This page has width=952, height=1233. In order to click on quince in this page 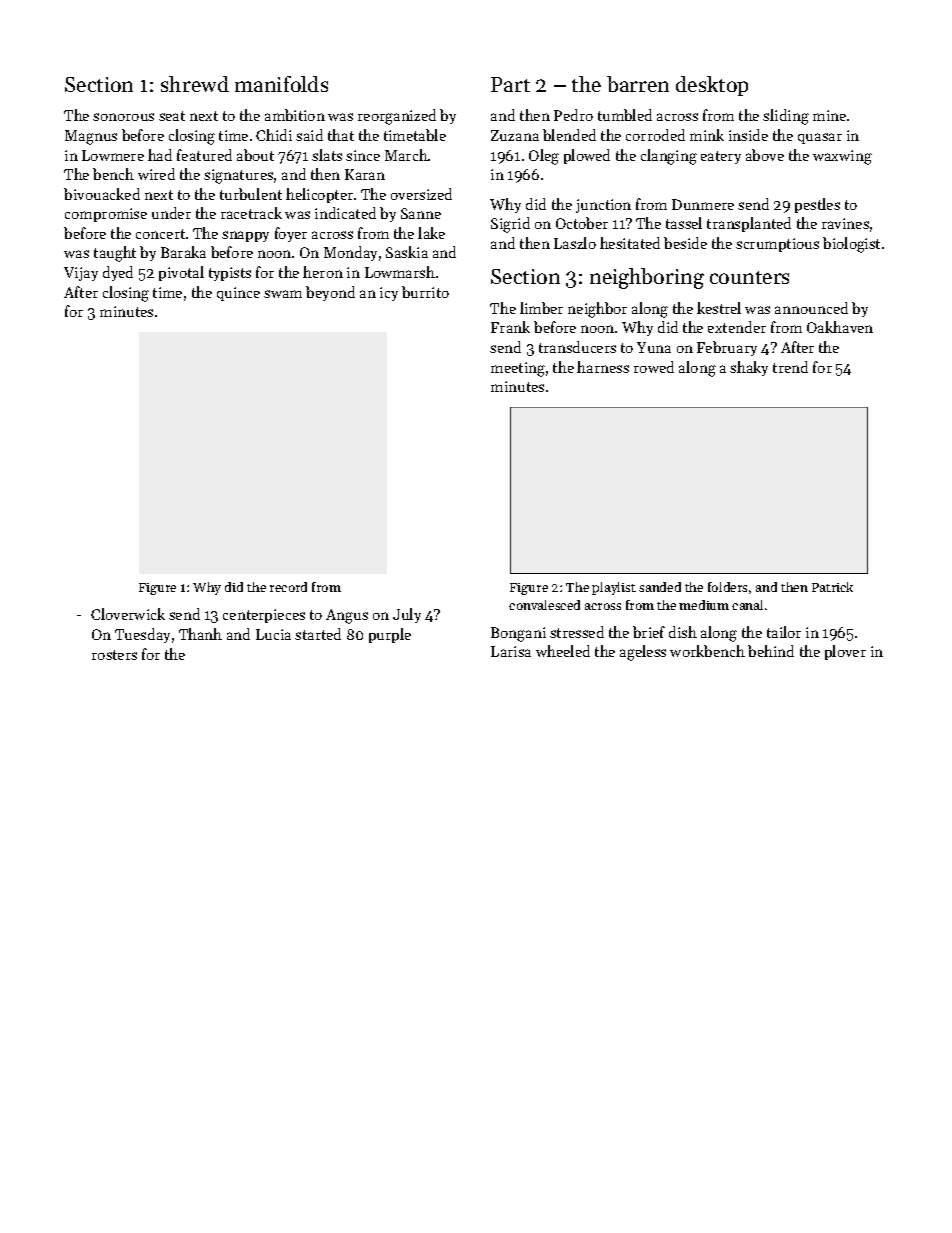, I will do `click(238, 294)`.
